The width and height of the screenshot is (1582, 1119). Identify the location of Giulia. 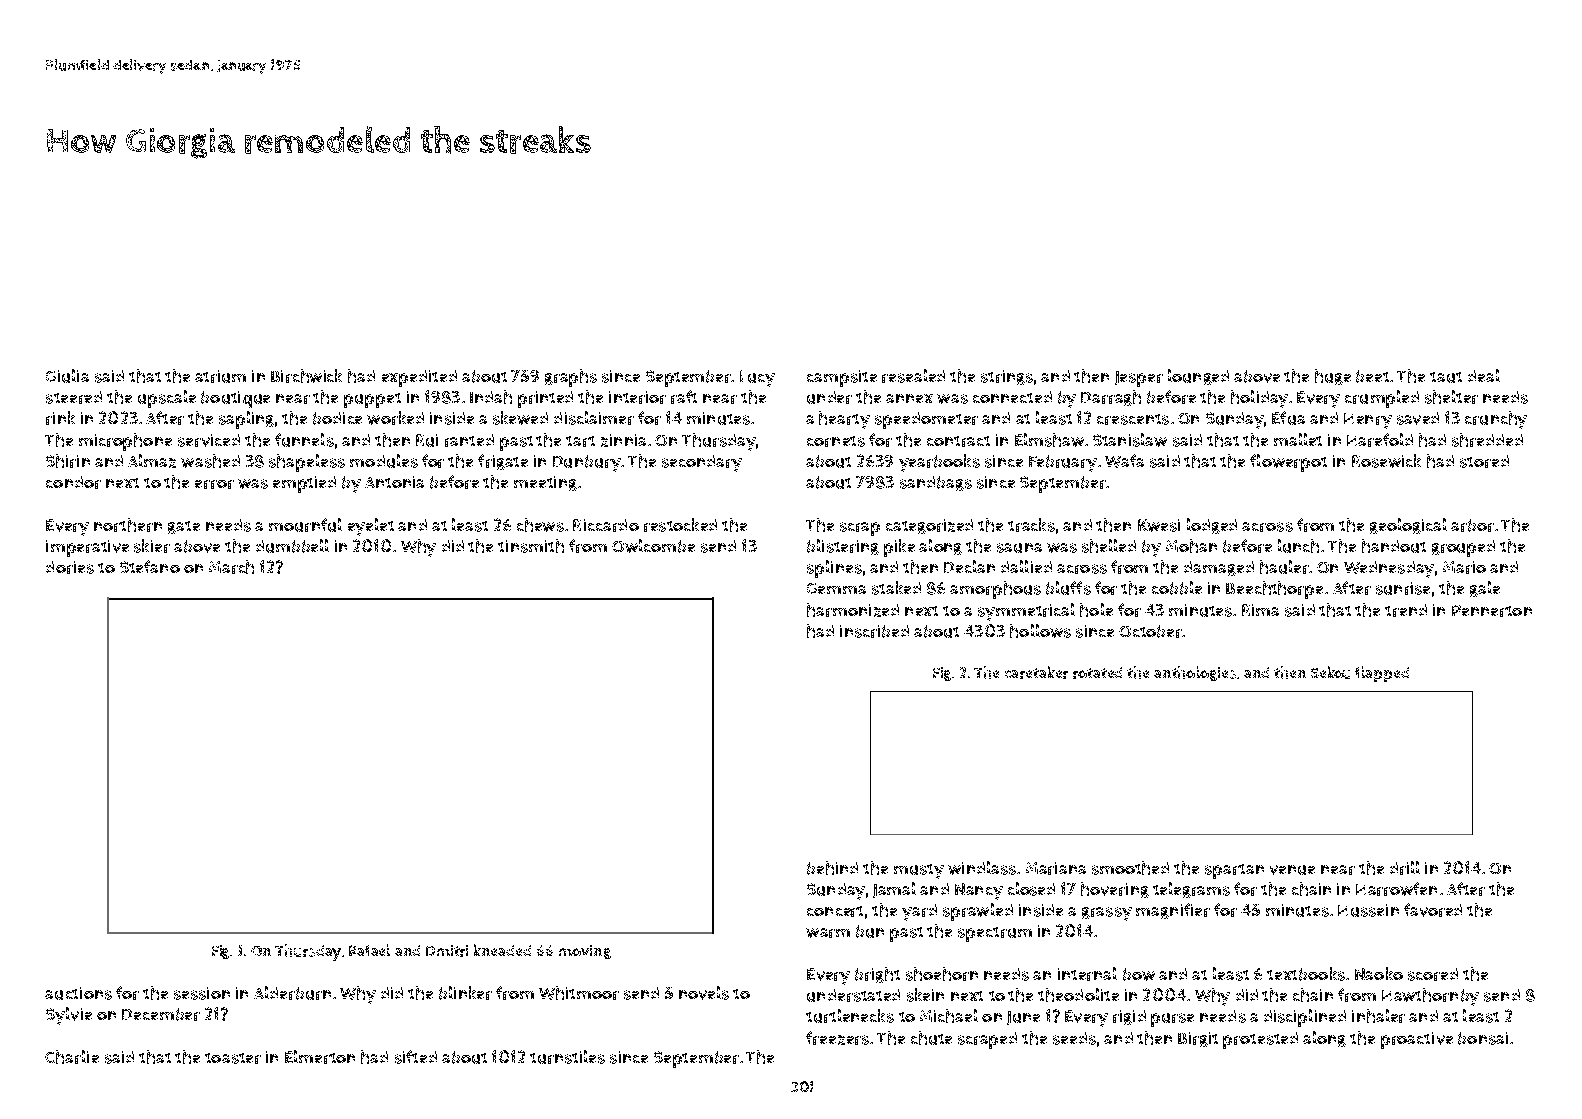
(67, 376).
